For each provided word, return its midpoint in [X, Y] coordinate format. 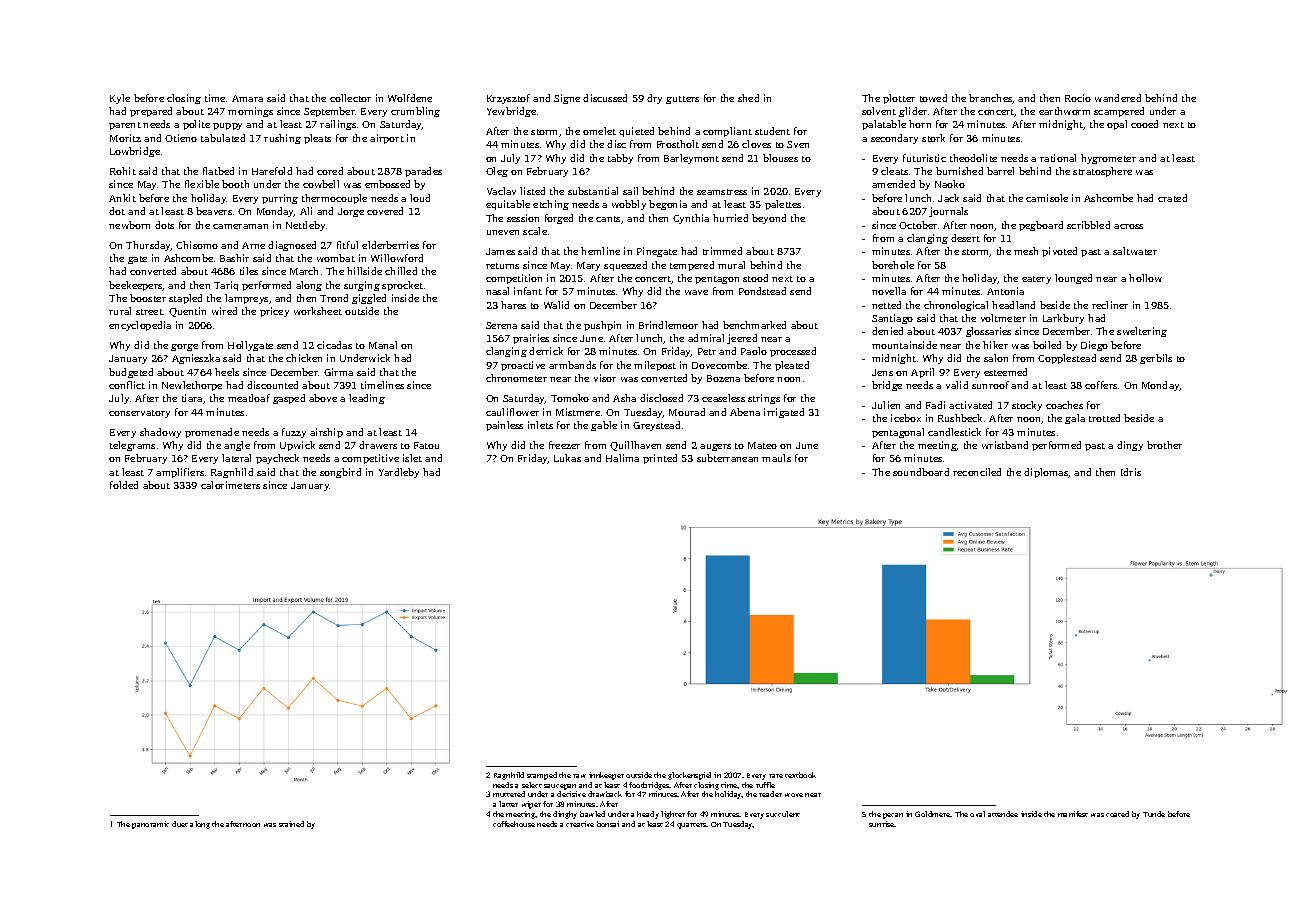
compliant [727, 132]
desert [965, 238]
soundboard [921, 472]
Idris [1131, 472]
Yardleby [399, 473]
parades [423, 172]
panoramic [150, 825]
